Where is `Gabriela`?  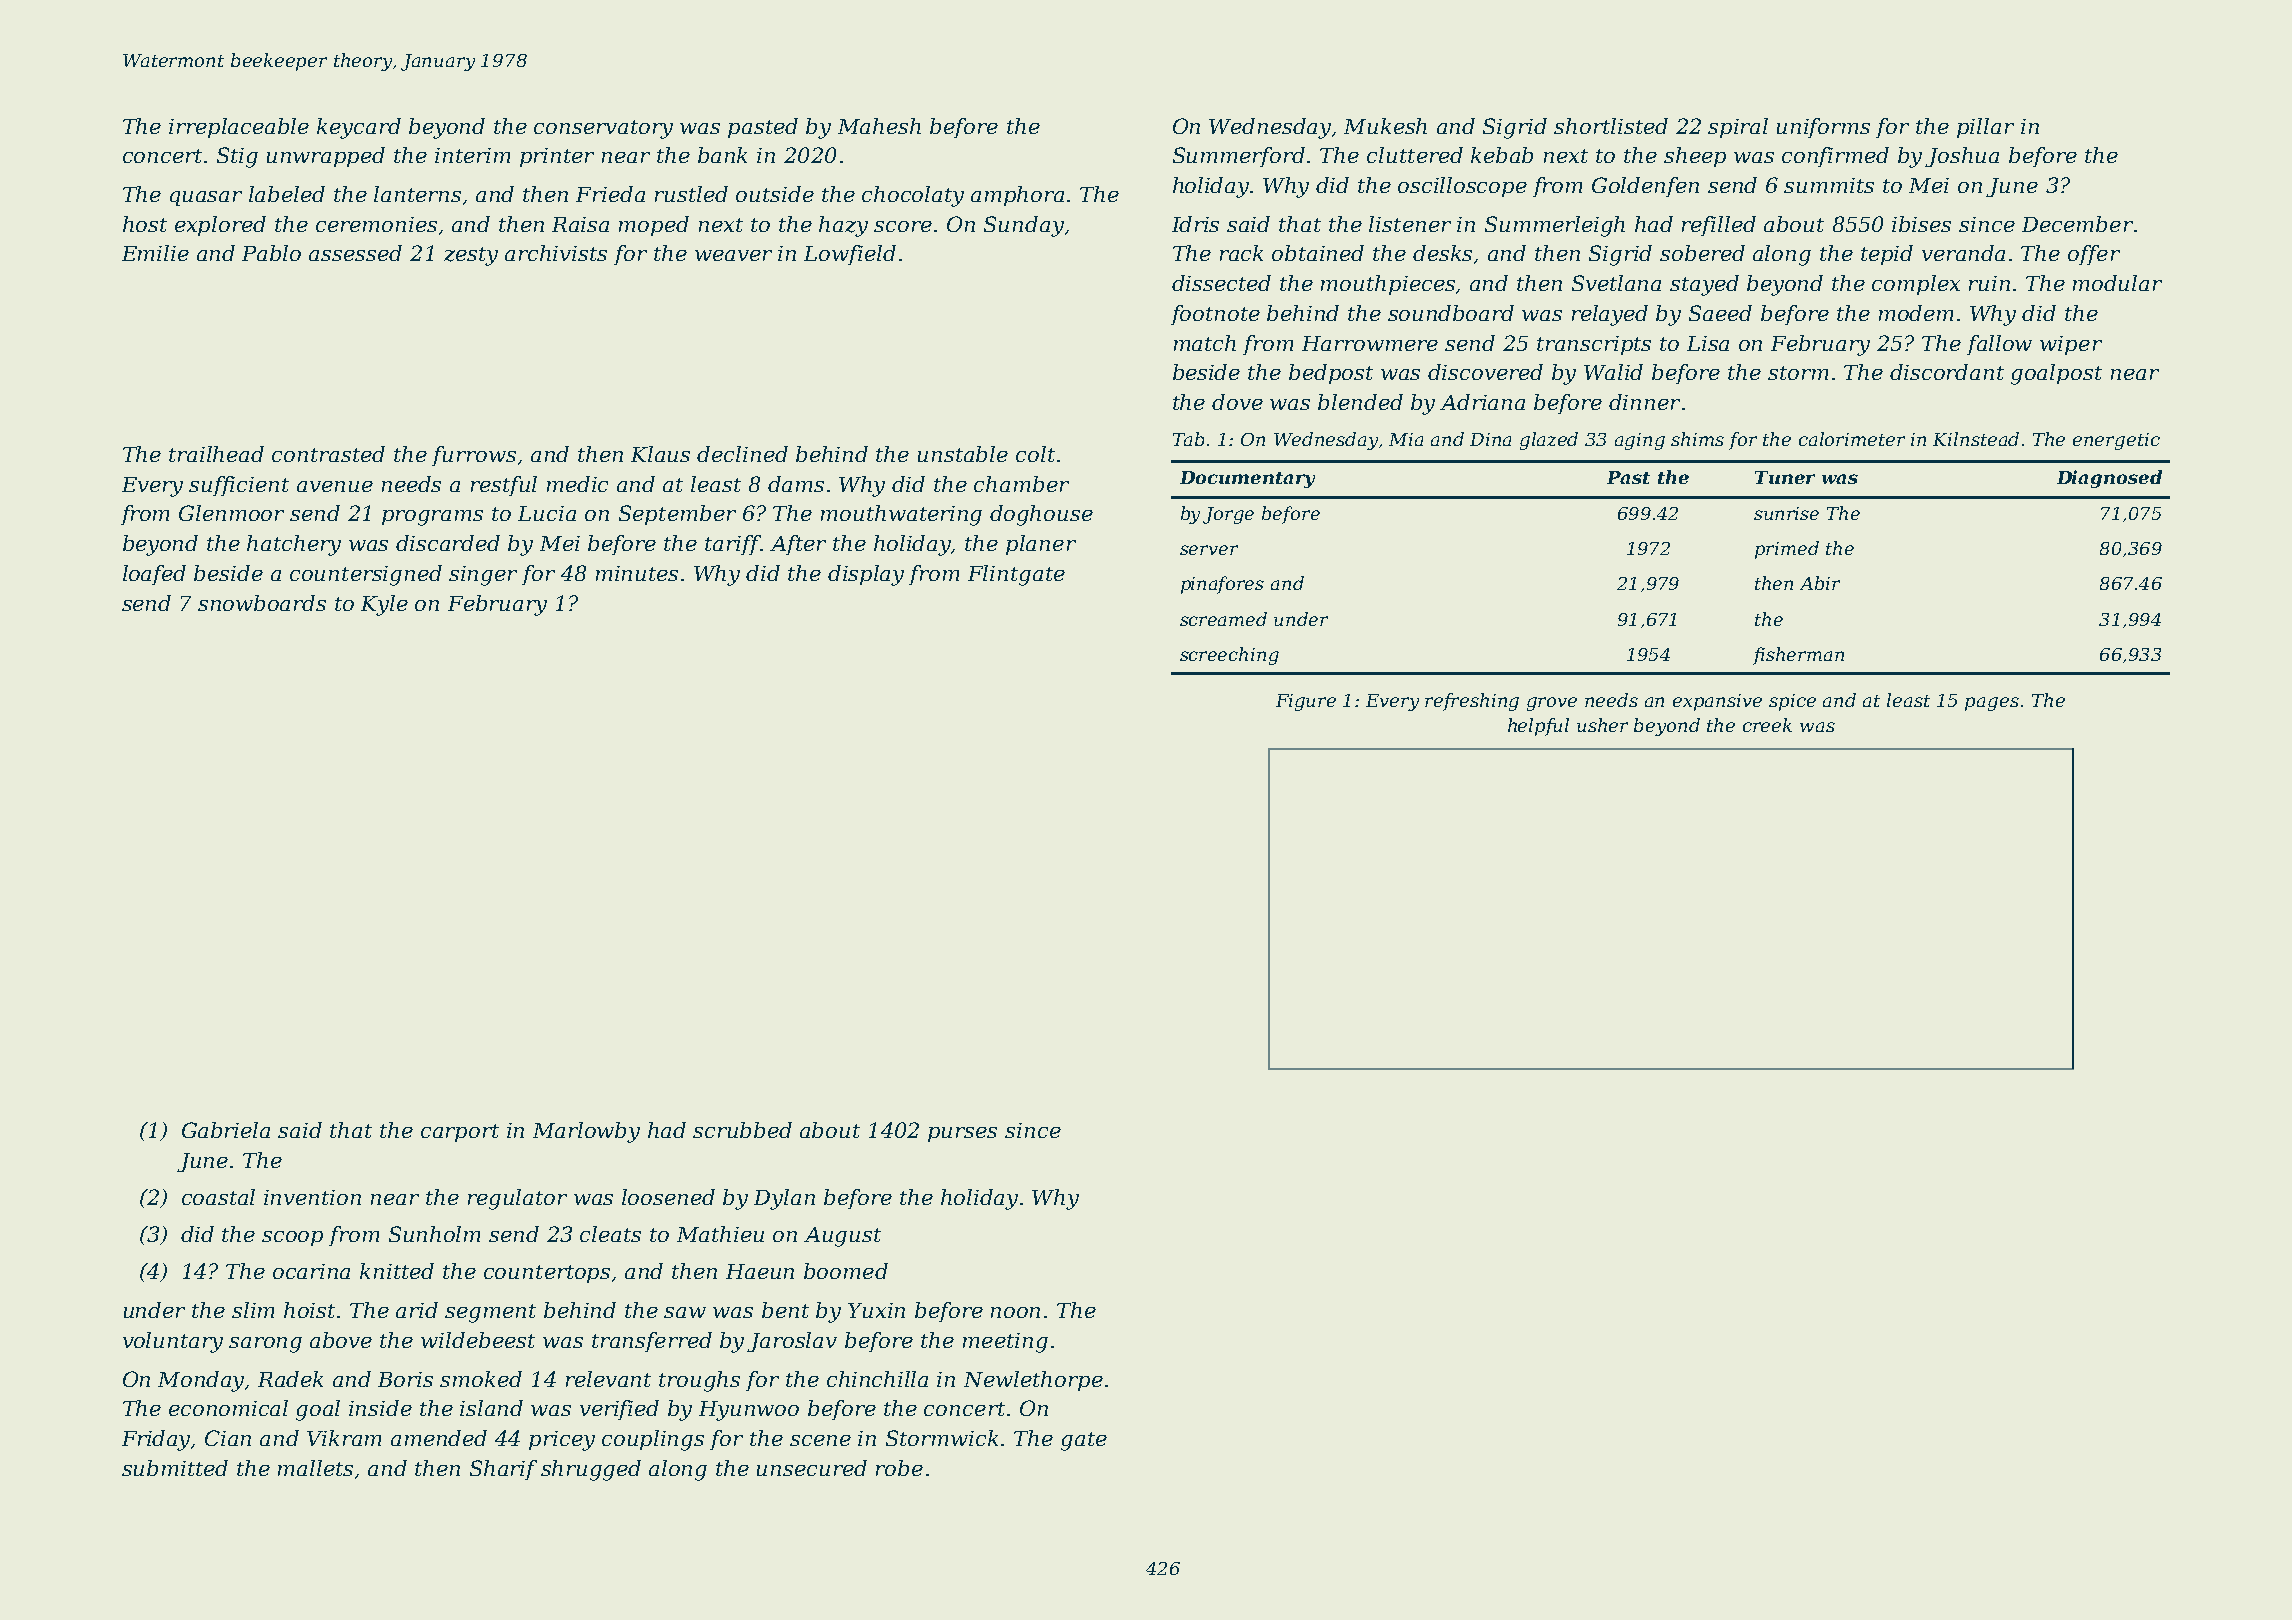 Gabriela is located at coordinates (226, 1130).
